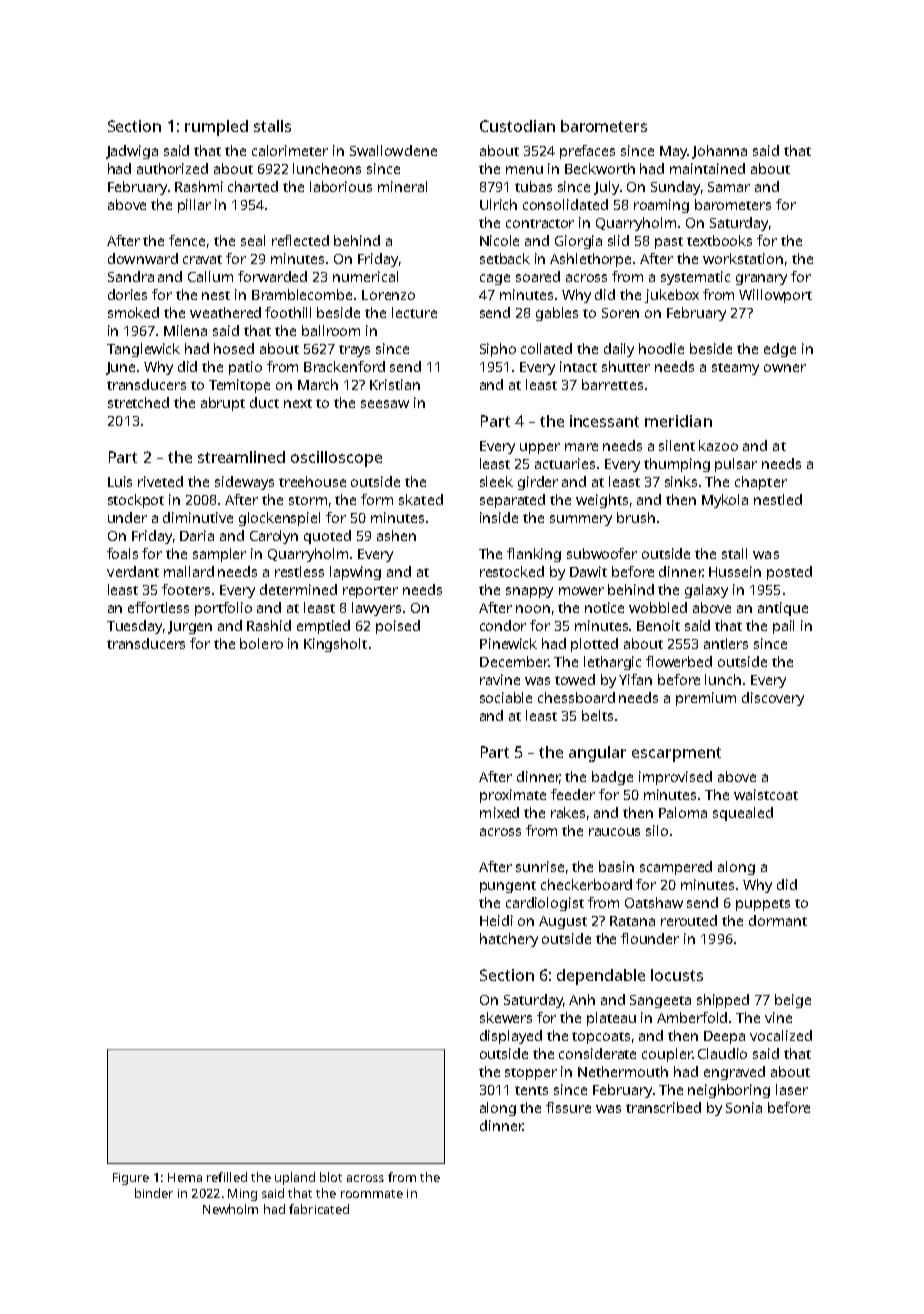 The image size is (924, 1314). What do you see at coordinates (133, 312) in the screenshot?
I see `smoked` at bounding box center [133, 312].
